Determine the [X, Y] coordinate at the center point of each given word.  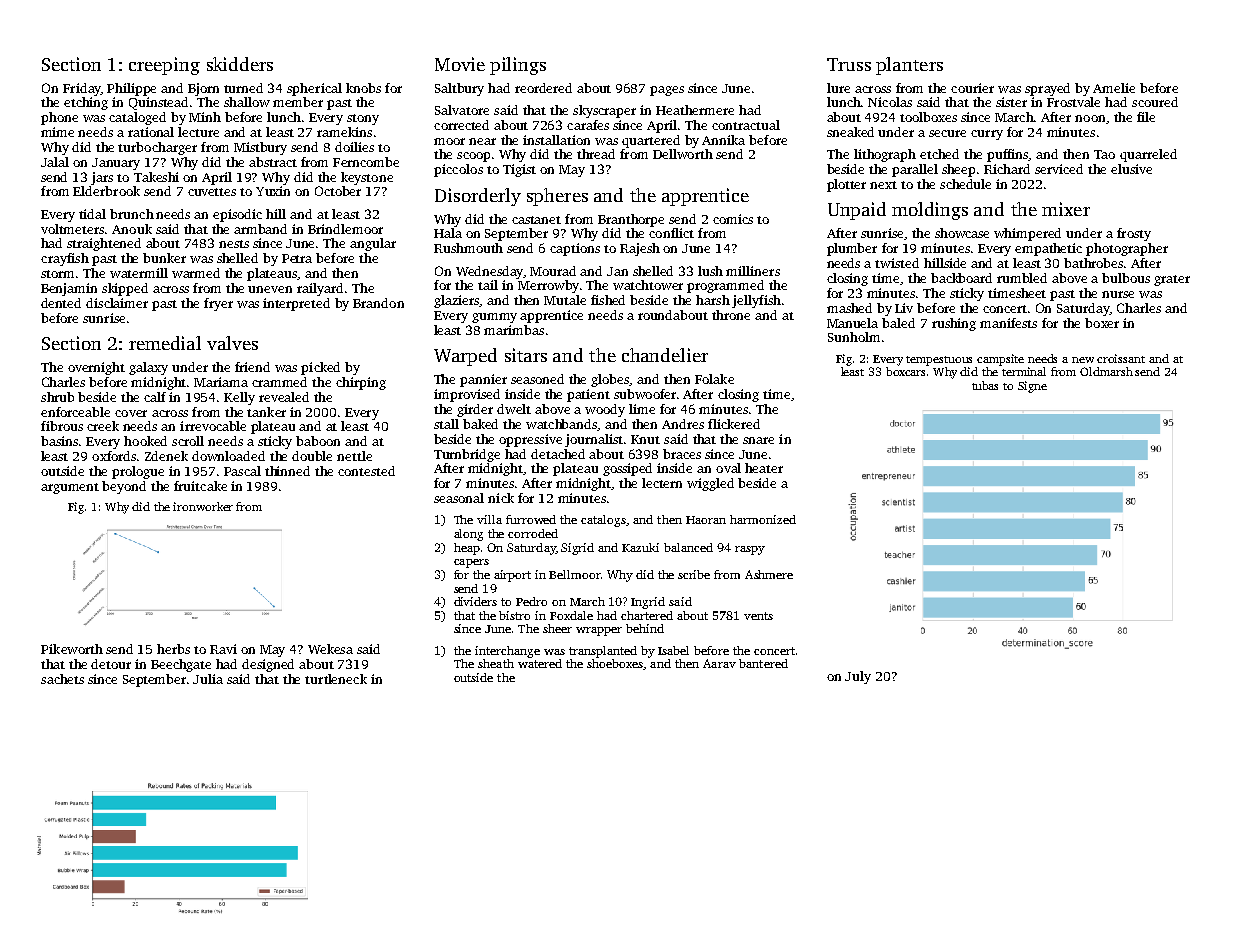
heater [764, 468]
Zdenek [166, 456]
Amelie [1114, 88]
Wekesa [330, 649]
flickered [734, 424]
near [482, 141]
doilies [354, 147]
